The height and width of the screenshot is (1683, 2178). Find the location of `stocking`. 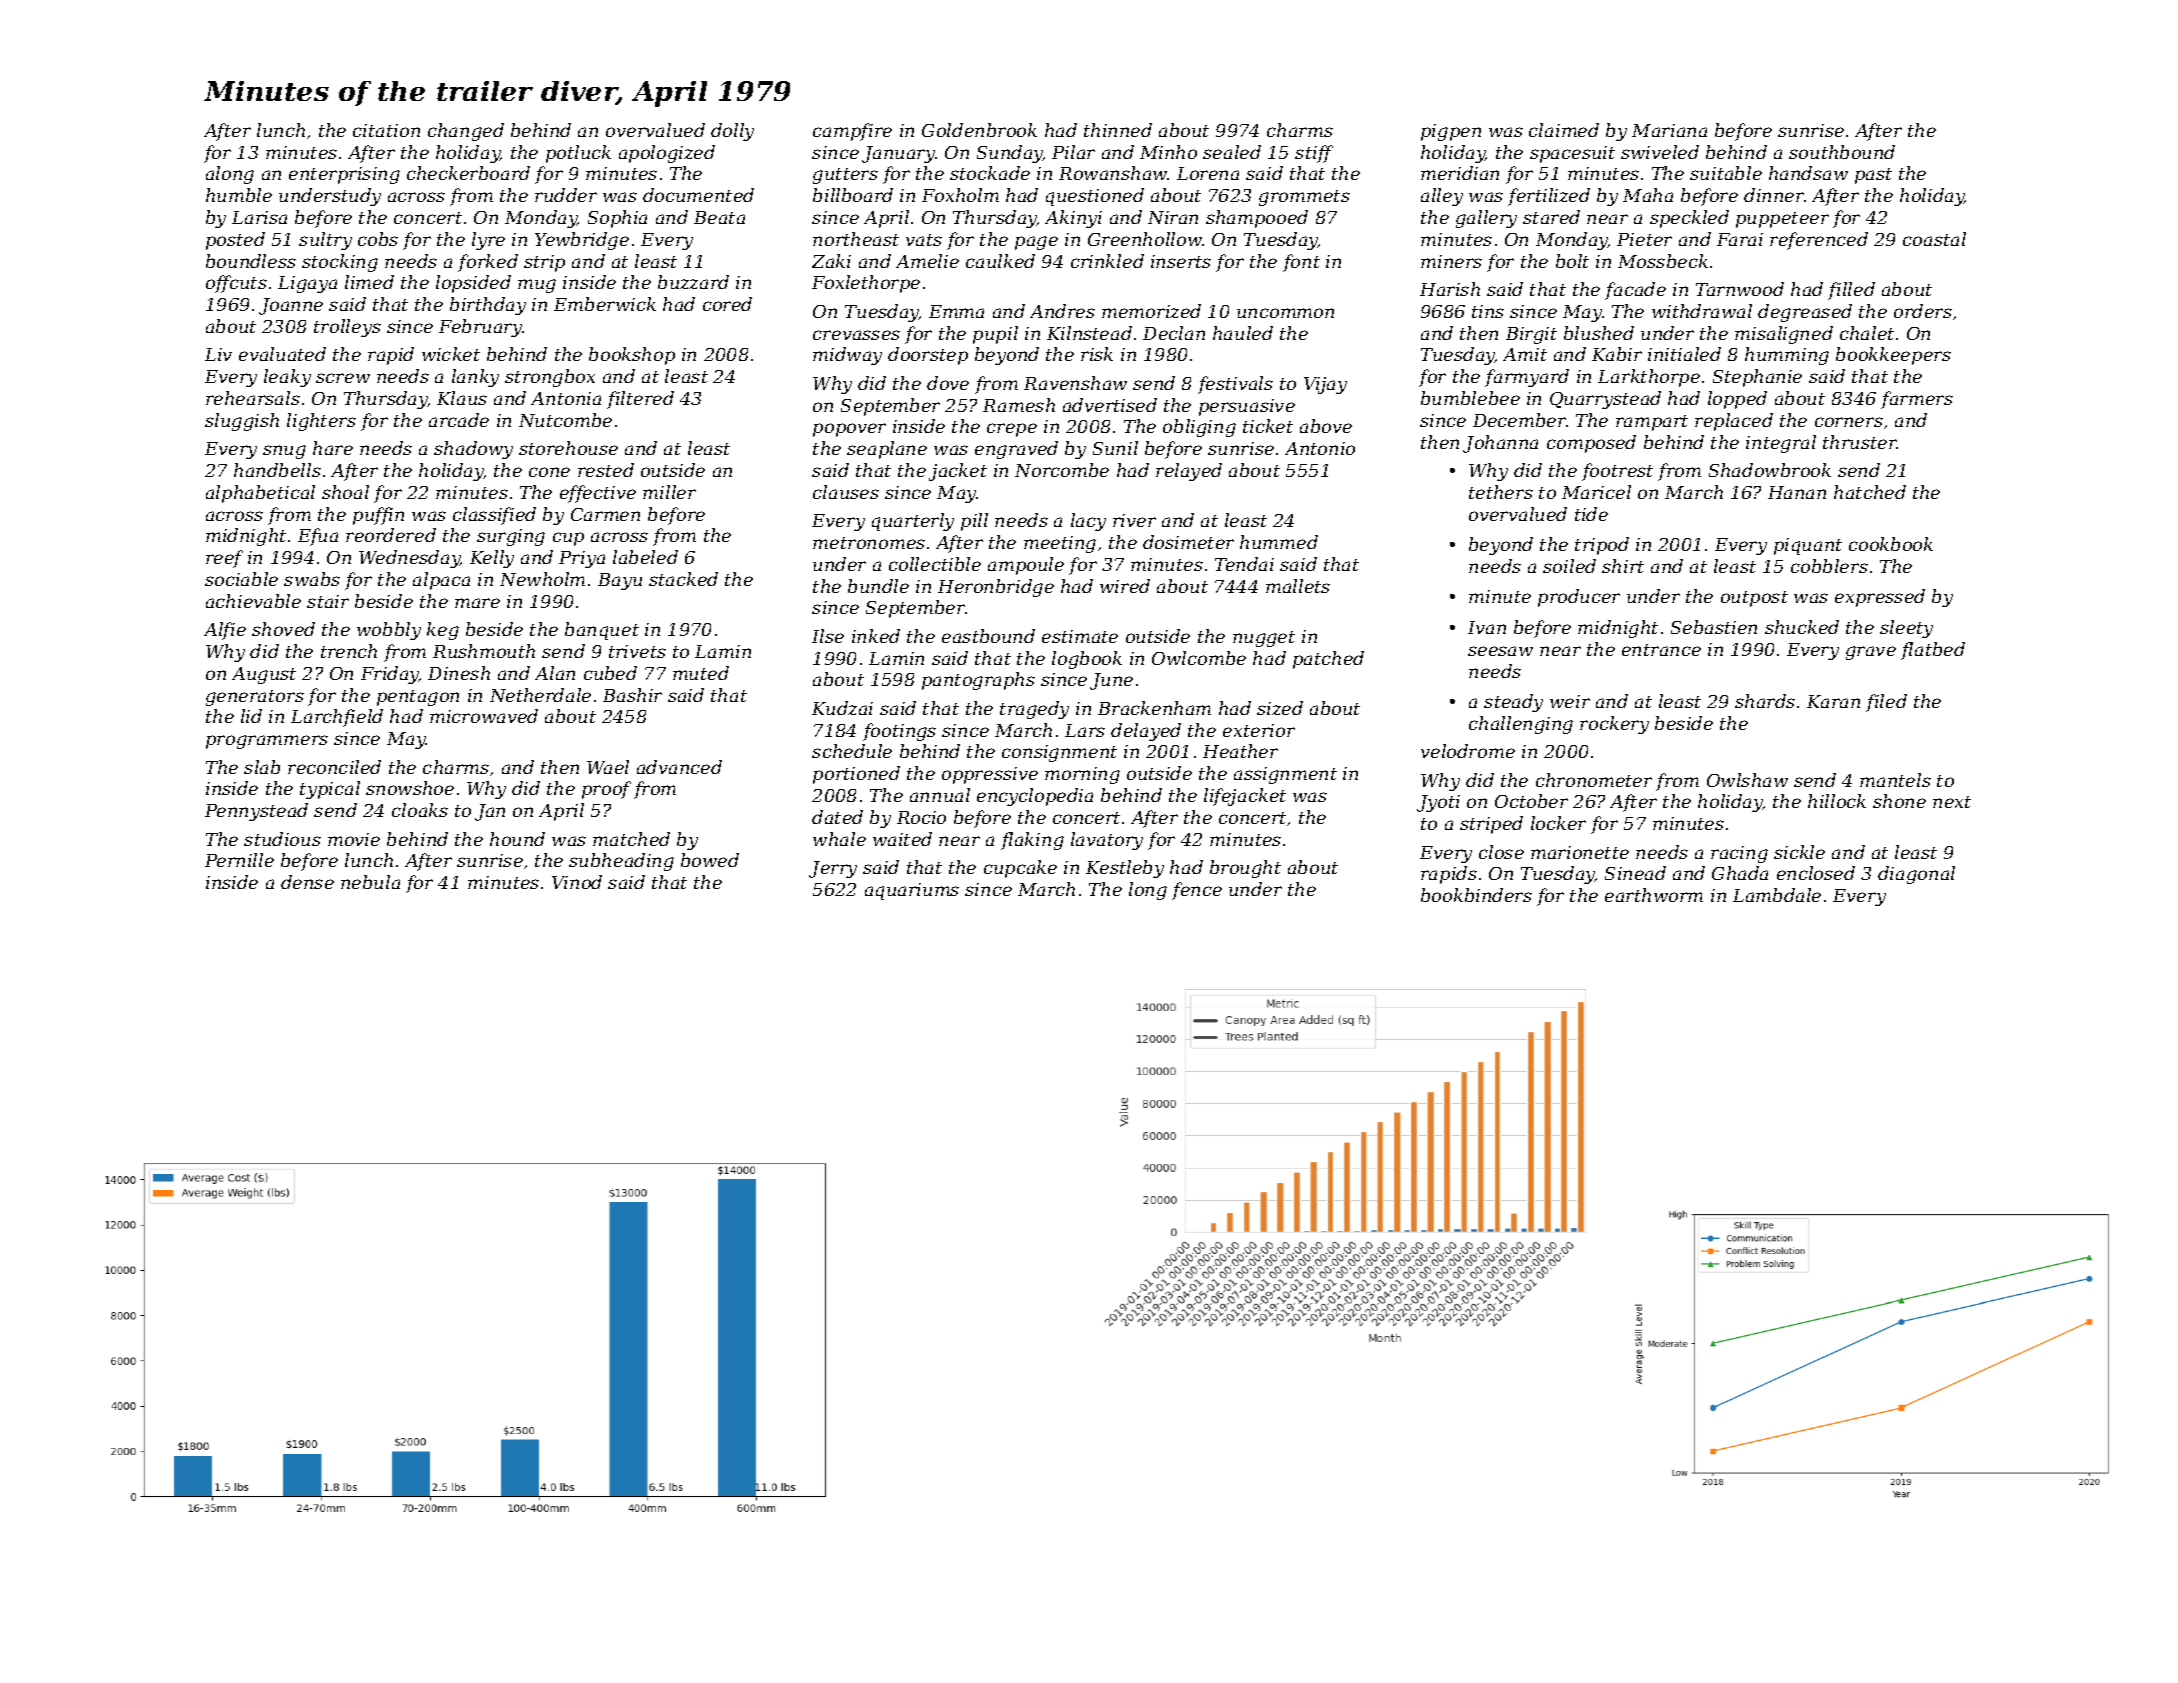

stocking is located at coordinates (340, 263).
